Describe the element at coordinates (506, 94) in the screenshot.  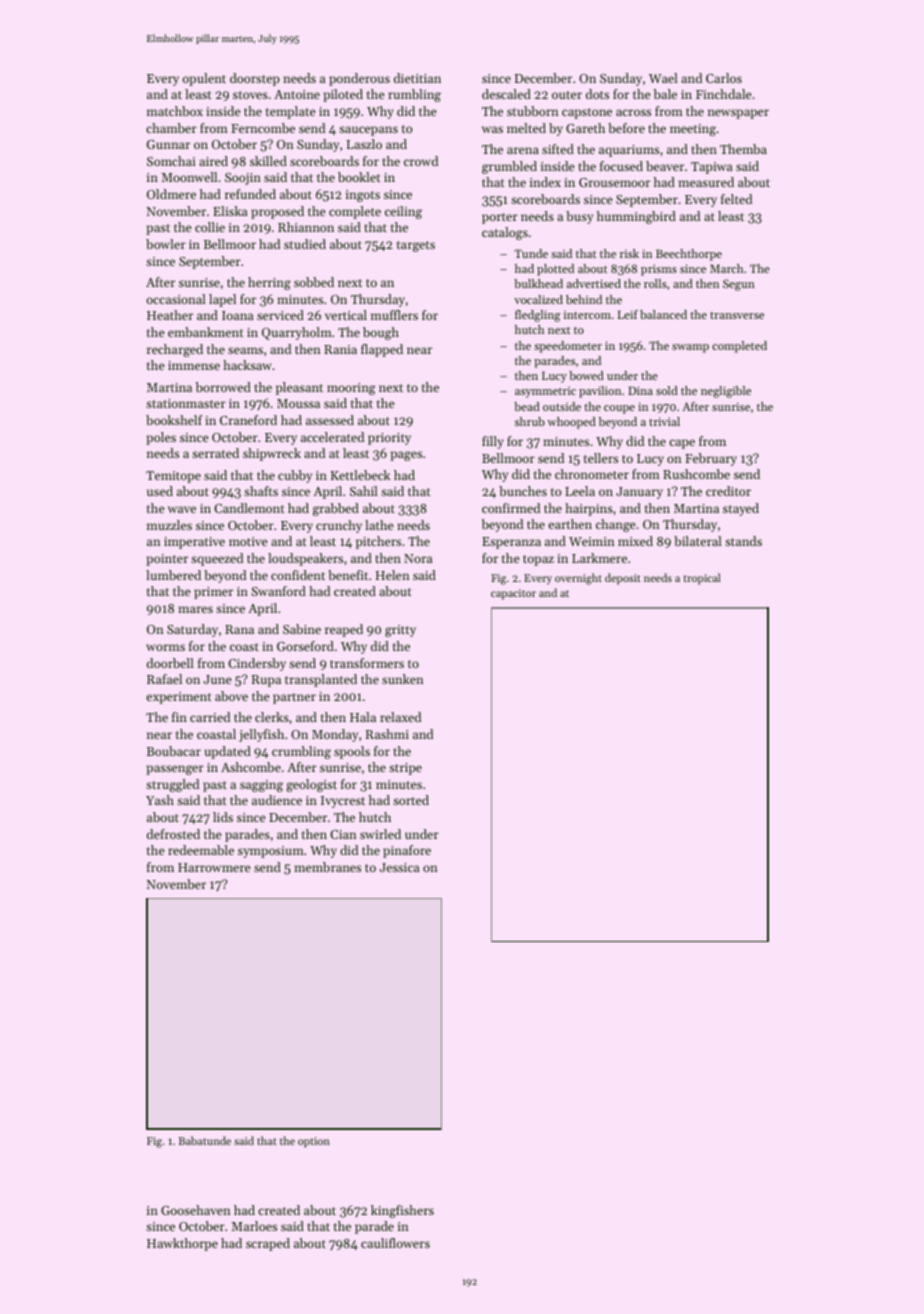
I see `descaled` at that location.
